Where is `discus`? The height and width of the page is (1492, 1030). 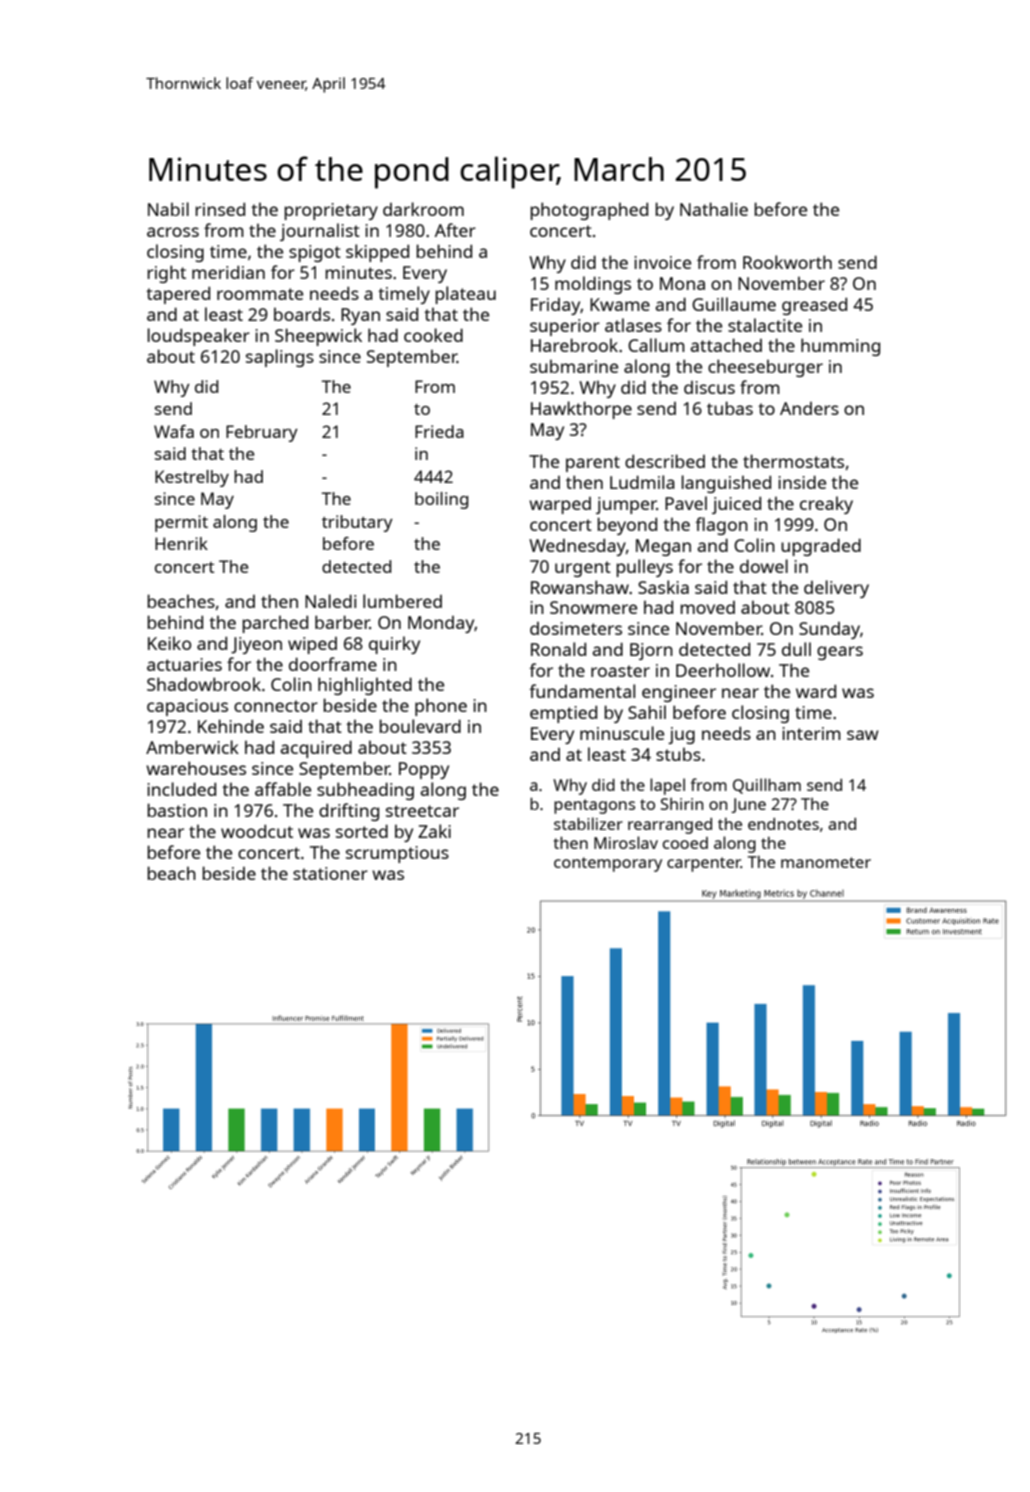
discus is located at coordinates (709, 387).
